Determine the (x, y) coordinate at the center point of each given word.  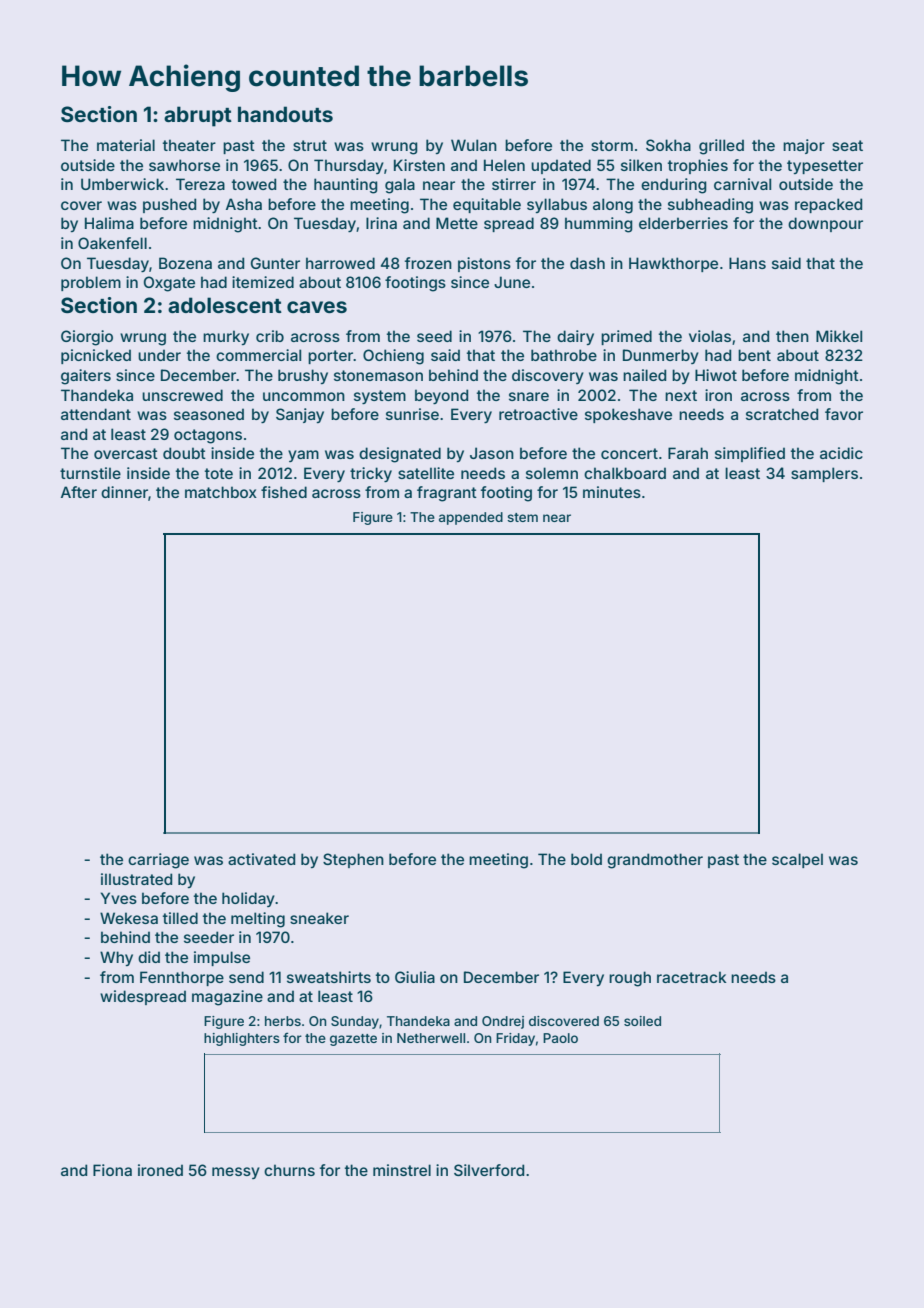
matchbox (221, 492)
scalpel (797, 860)
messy (236, 1173)
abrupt (198, 116)
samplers (824, 474)
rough (630, 979)
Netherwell (431, 1038)
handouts (285, 114)
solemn (552, 473)
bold (586, 859)
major (804, 146)
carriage (158, 861)
